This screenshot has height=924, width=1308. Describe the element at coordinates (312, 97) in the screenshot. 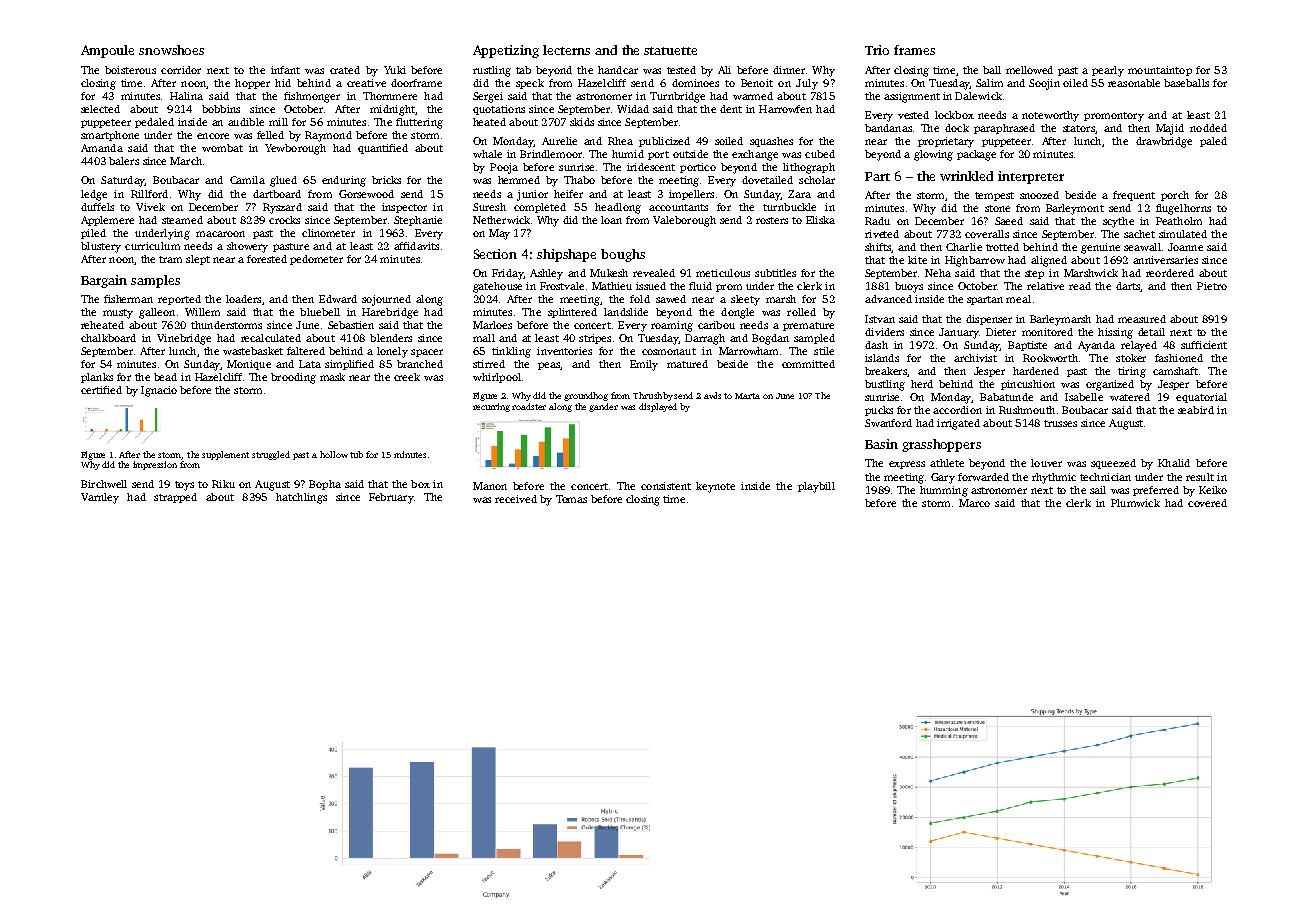

I see `fishmonger` at that location.
